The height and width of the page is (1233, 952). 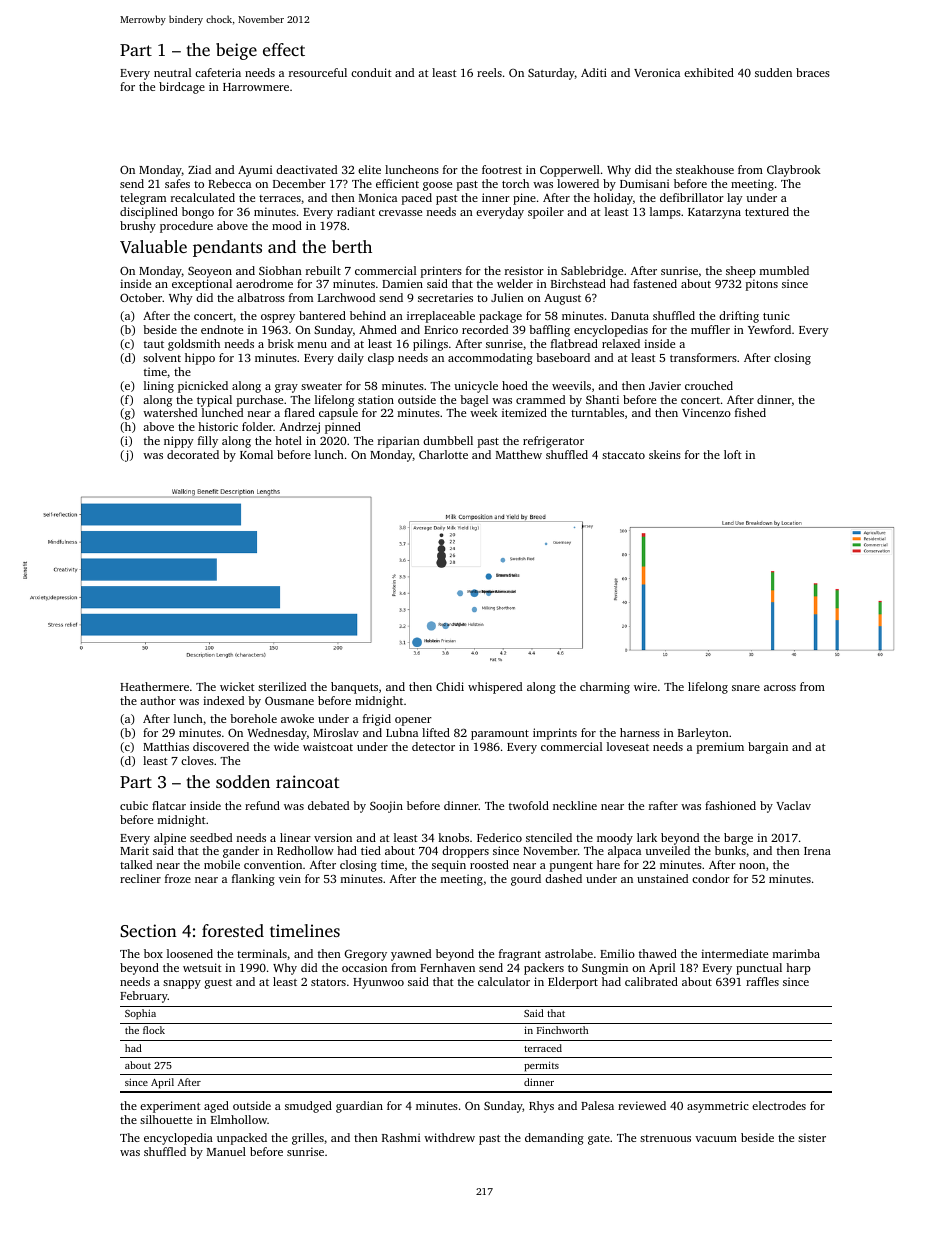 I want to click on beige, so click(x=236, y=51).
